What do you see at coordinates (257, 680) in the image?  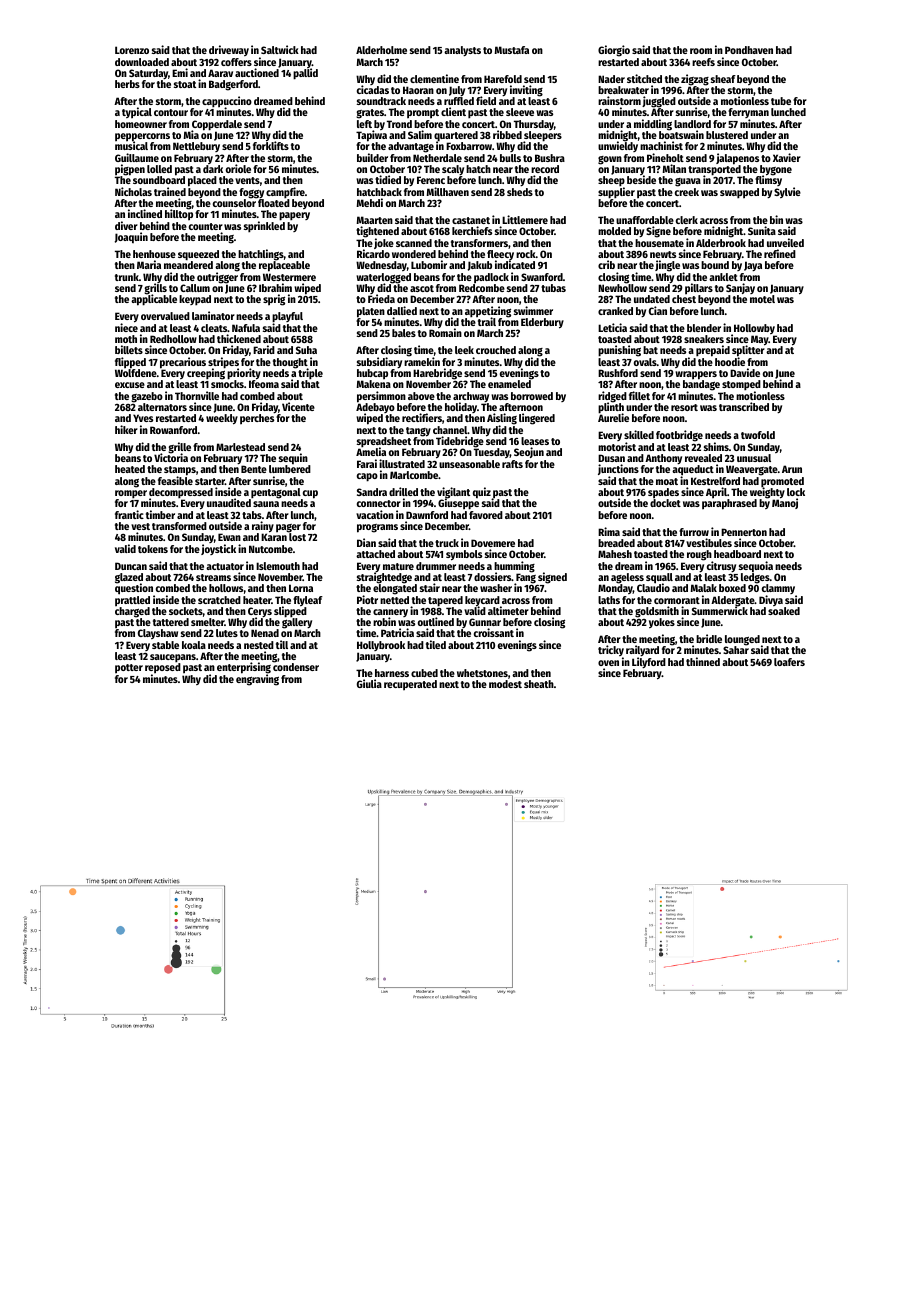 I see `engraving` at bounding box center [257, 680].
